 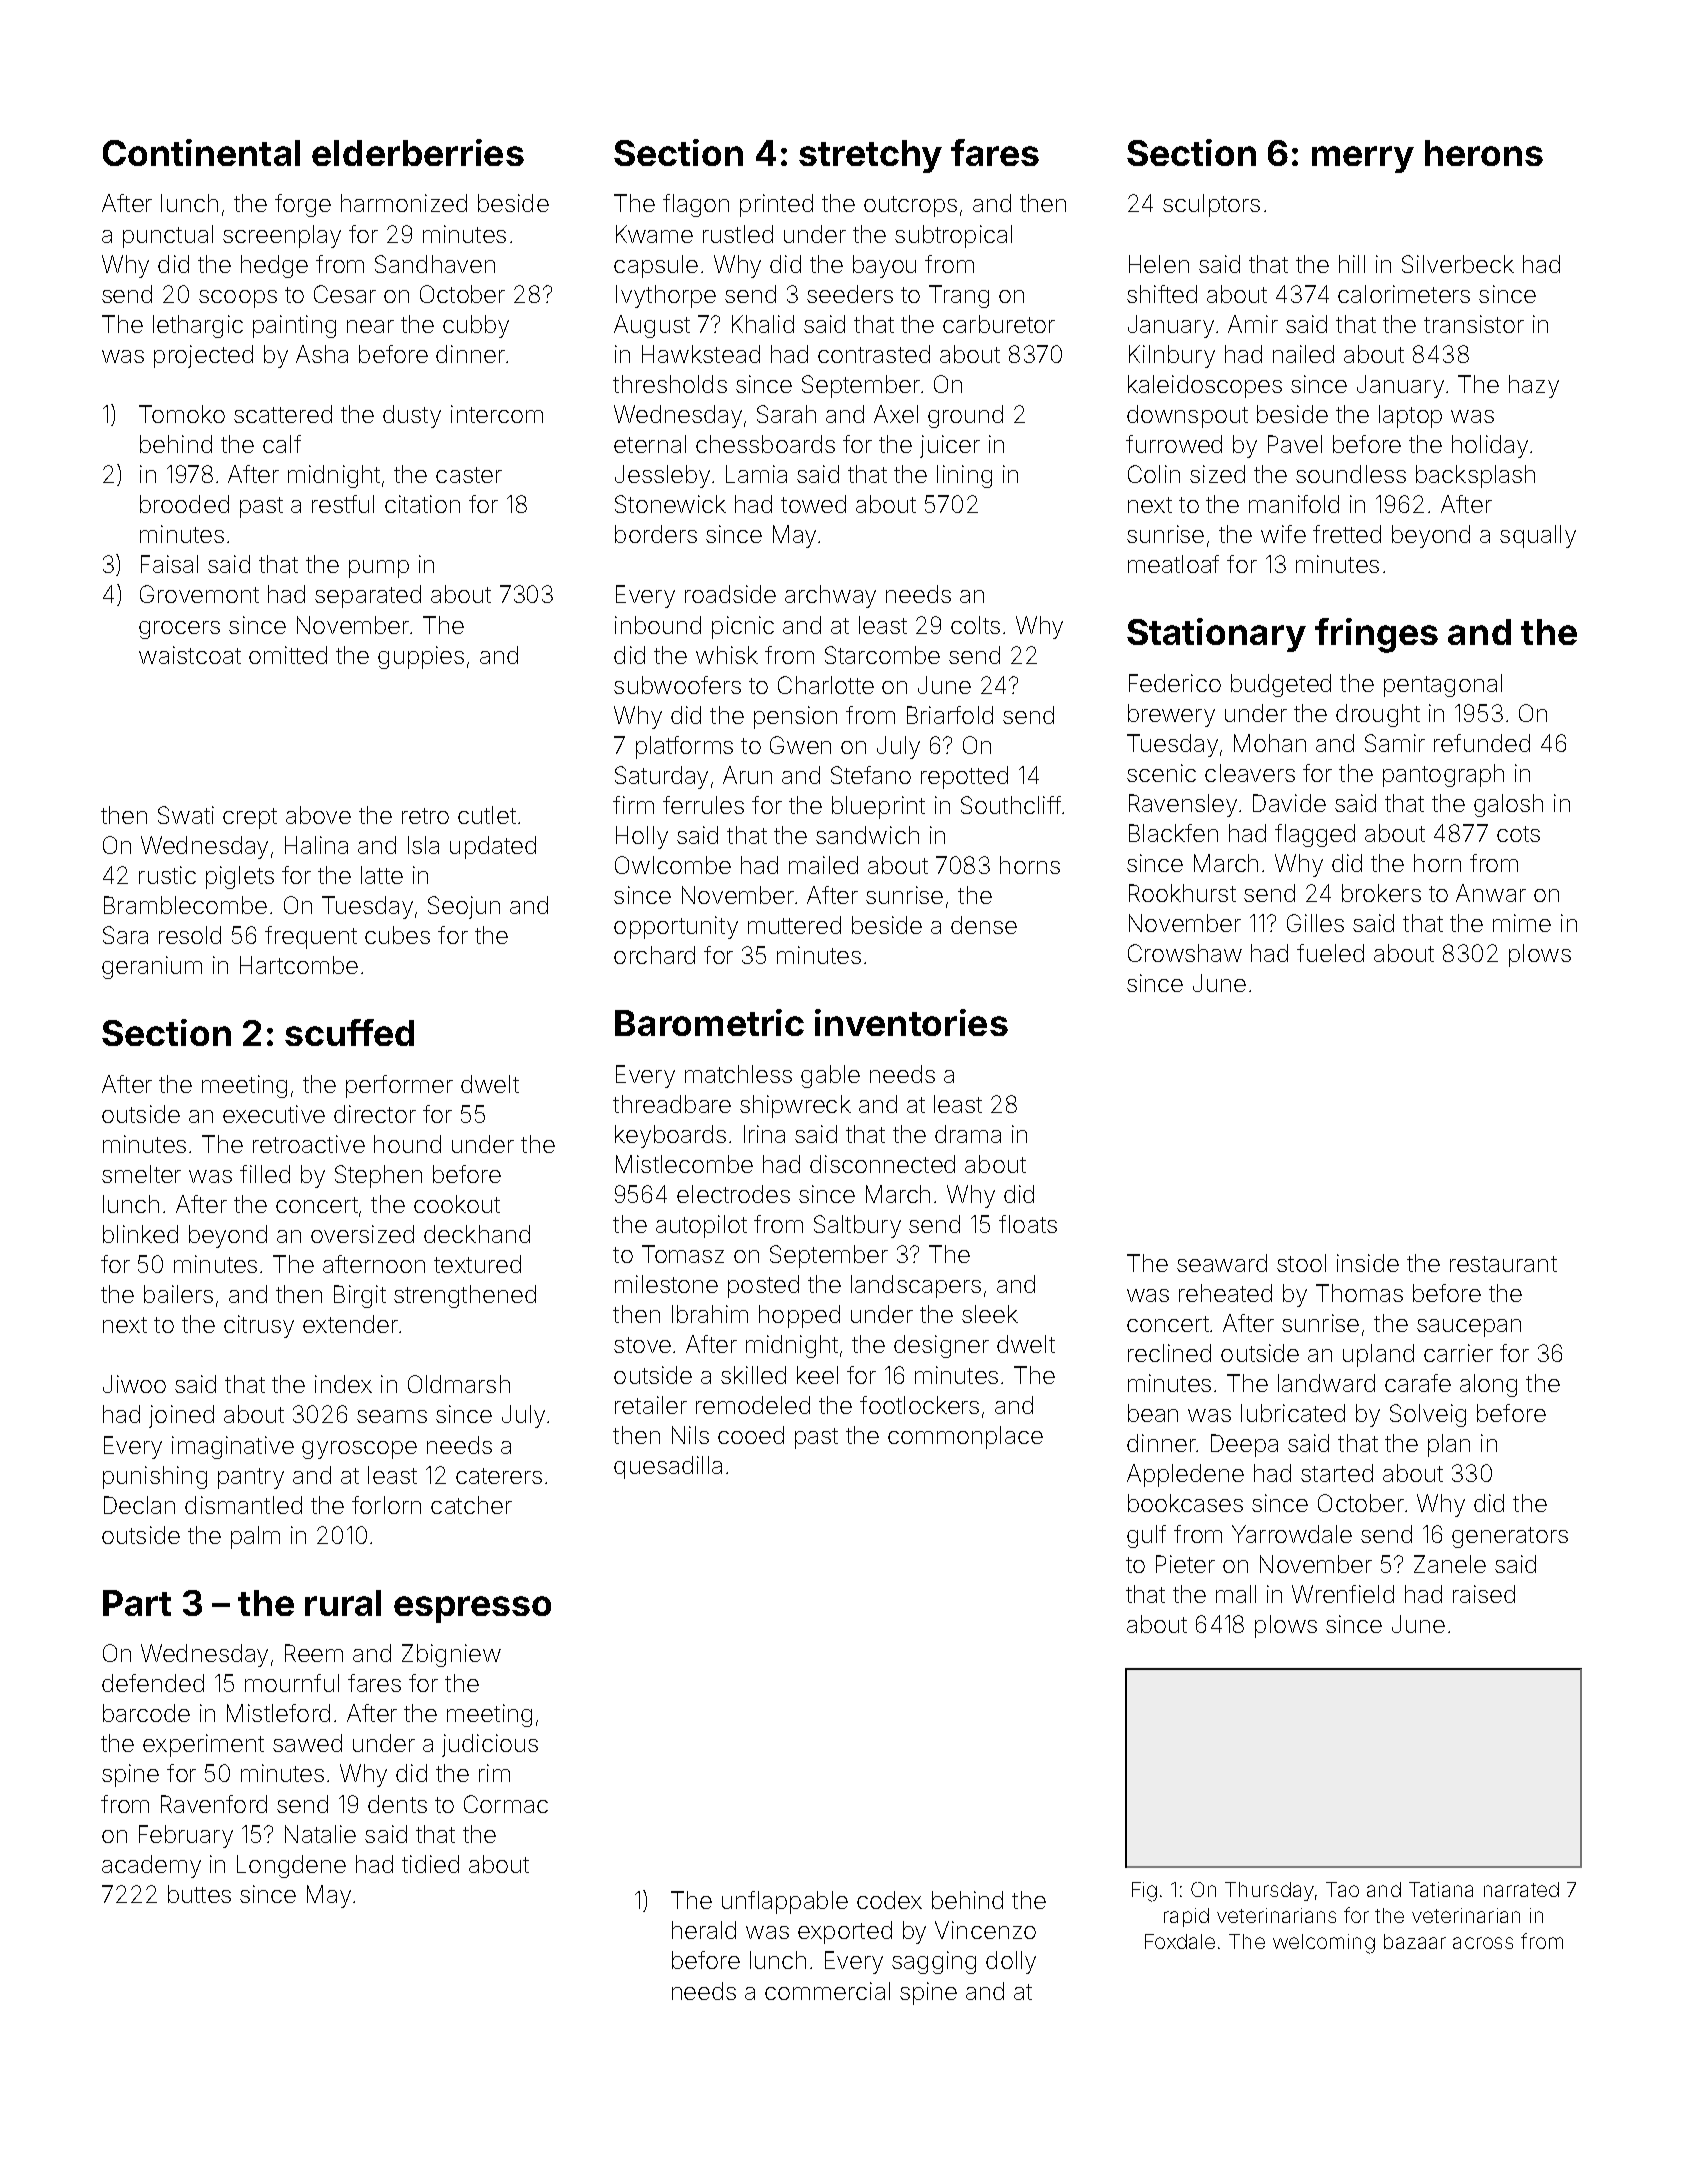 I want to click on Continental, so click(x=201, y=152).
